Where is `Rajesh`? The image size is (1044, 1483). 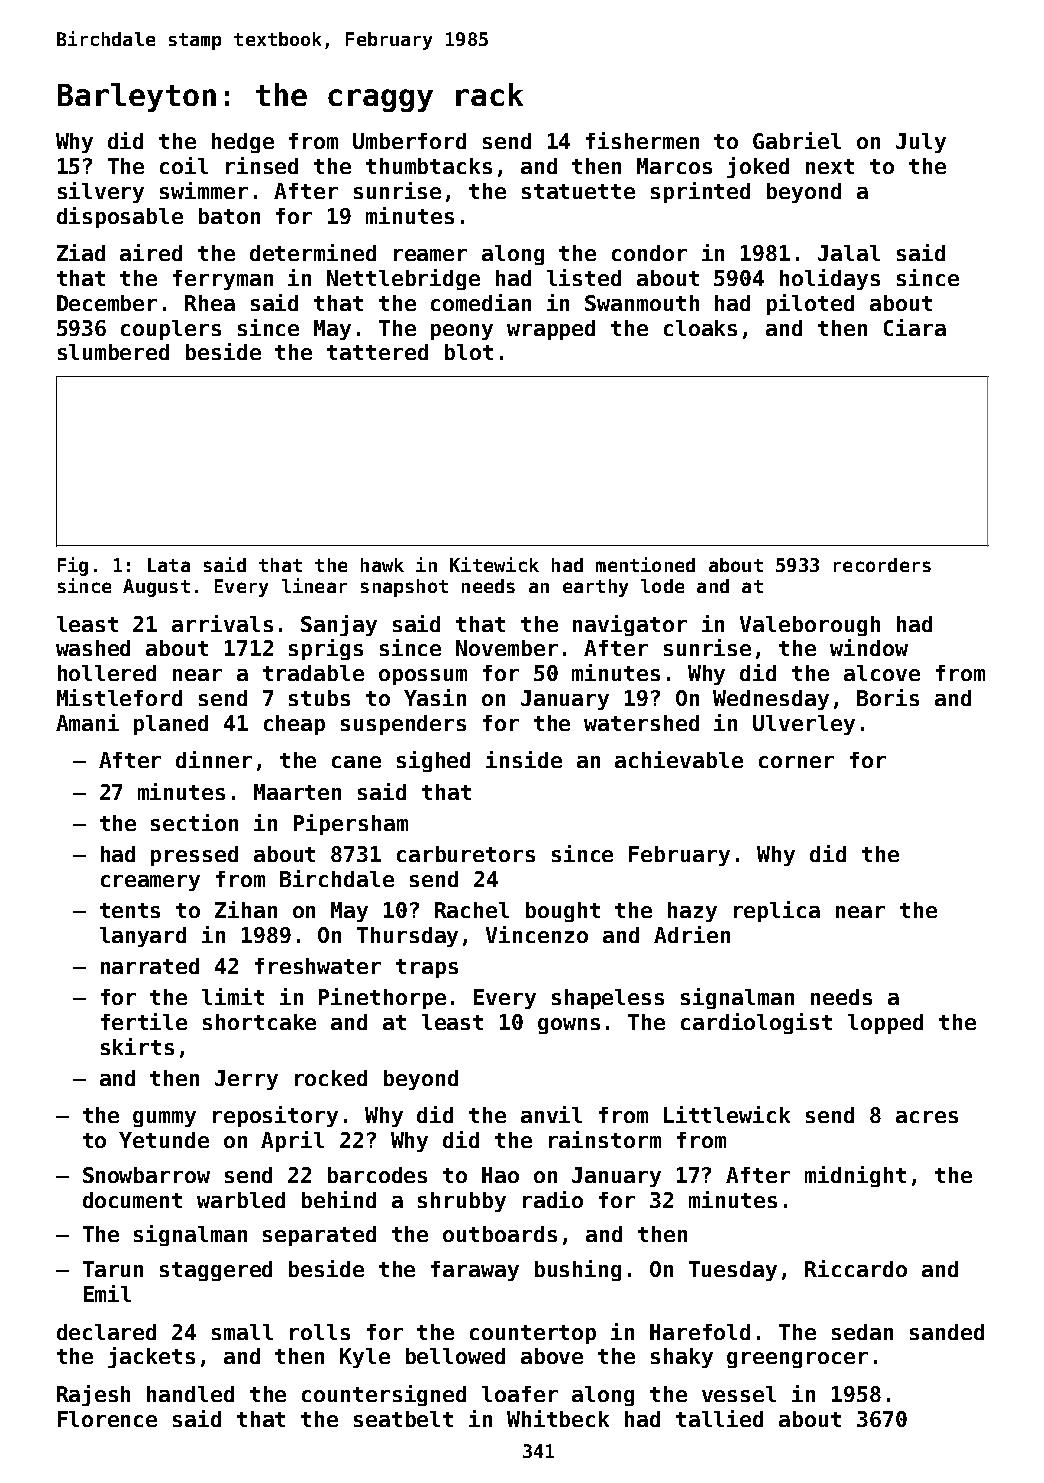 Rajesh is located at coordinates (93, 1395).
